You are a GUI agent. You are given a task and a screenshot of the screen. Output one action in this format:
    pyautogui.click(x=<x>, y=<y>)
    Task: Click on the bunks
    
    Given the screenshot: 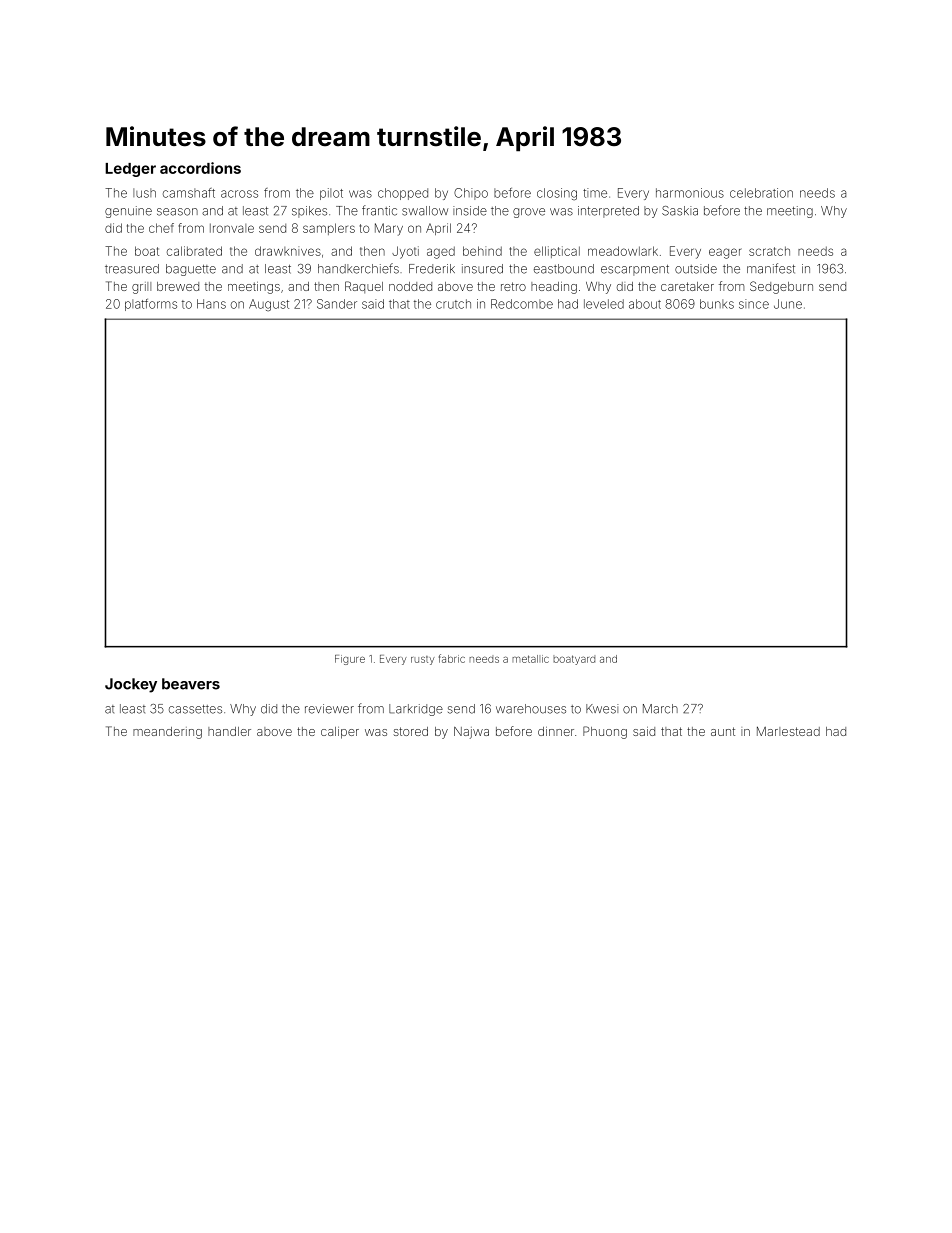 What is the action you would take?
    pyautogui.click(x=717, y=304)
